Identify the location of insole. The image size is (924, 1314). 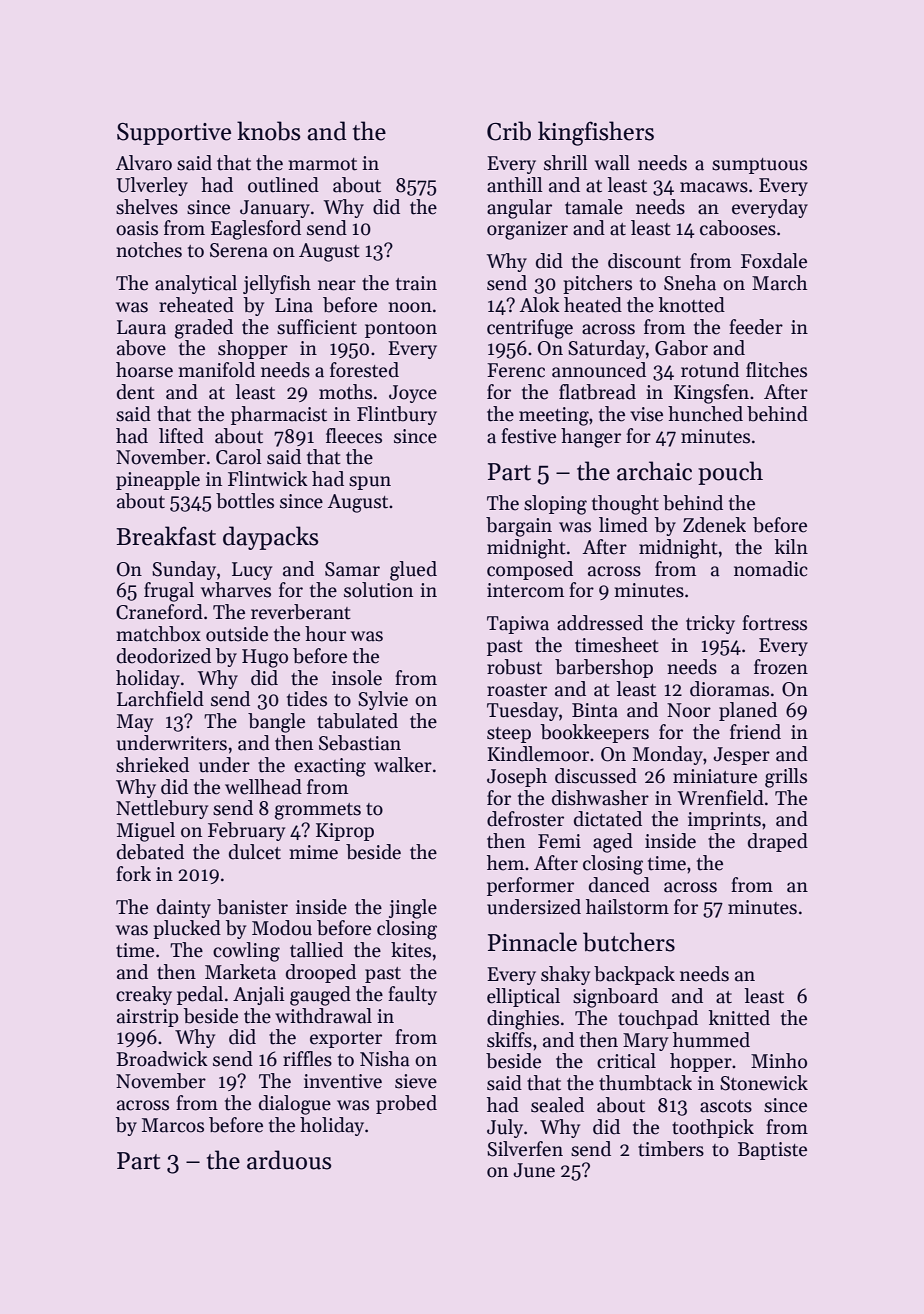
(357, 678).
